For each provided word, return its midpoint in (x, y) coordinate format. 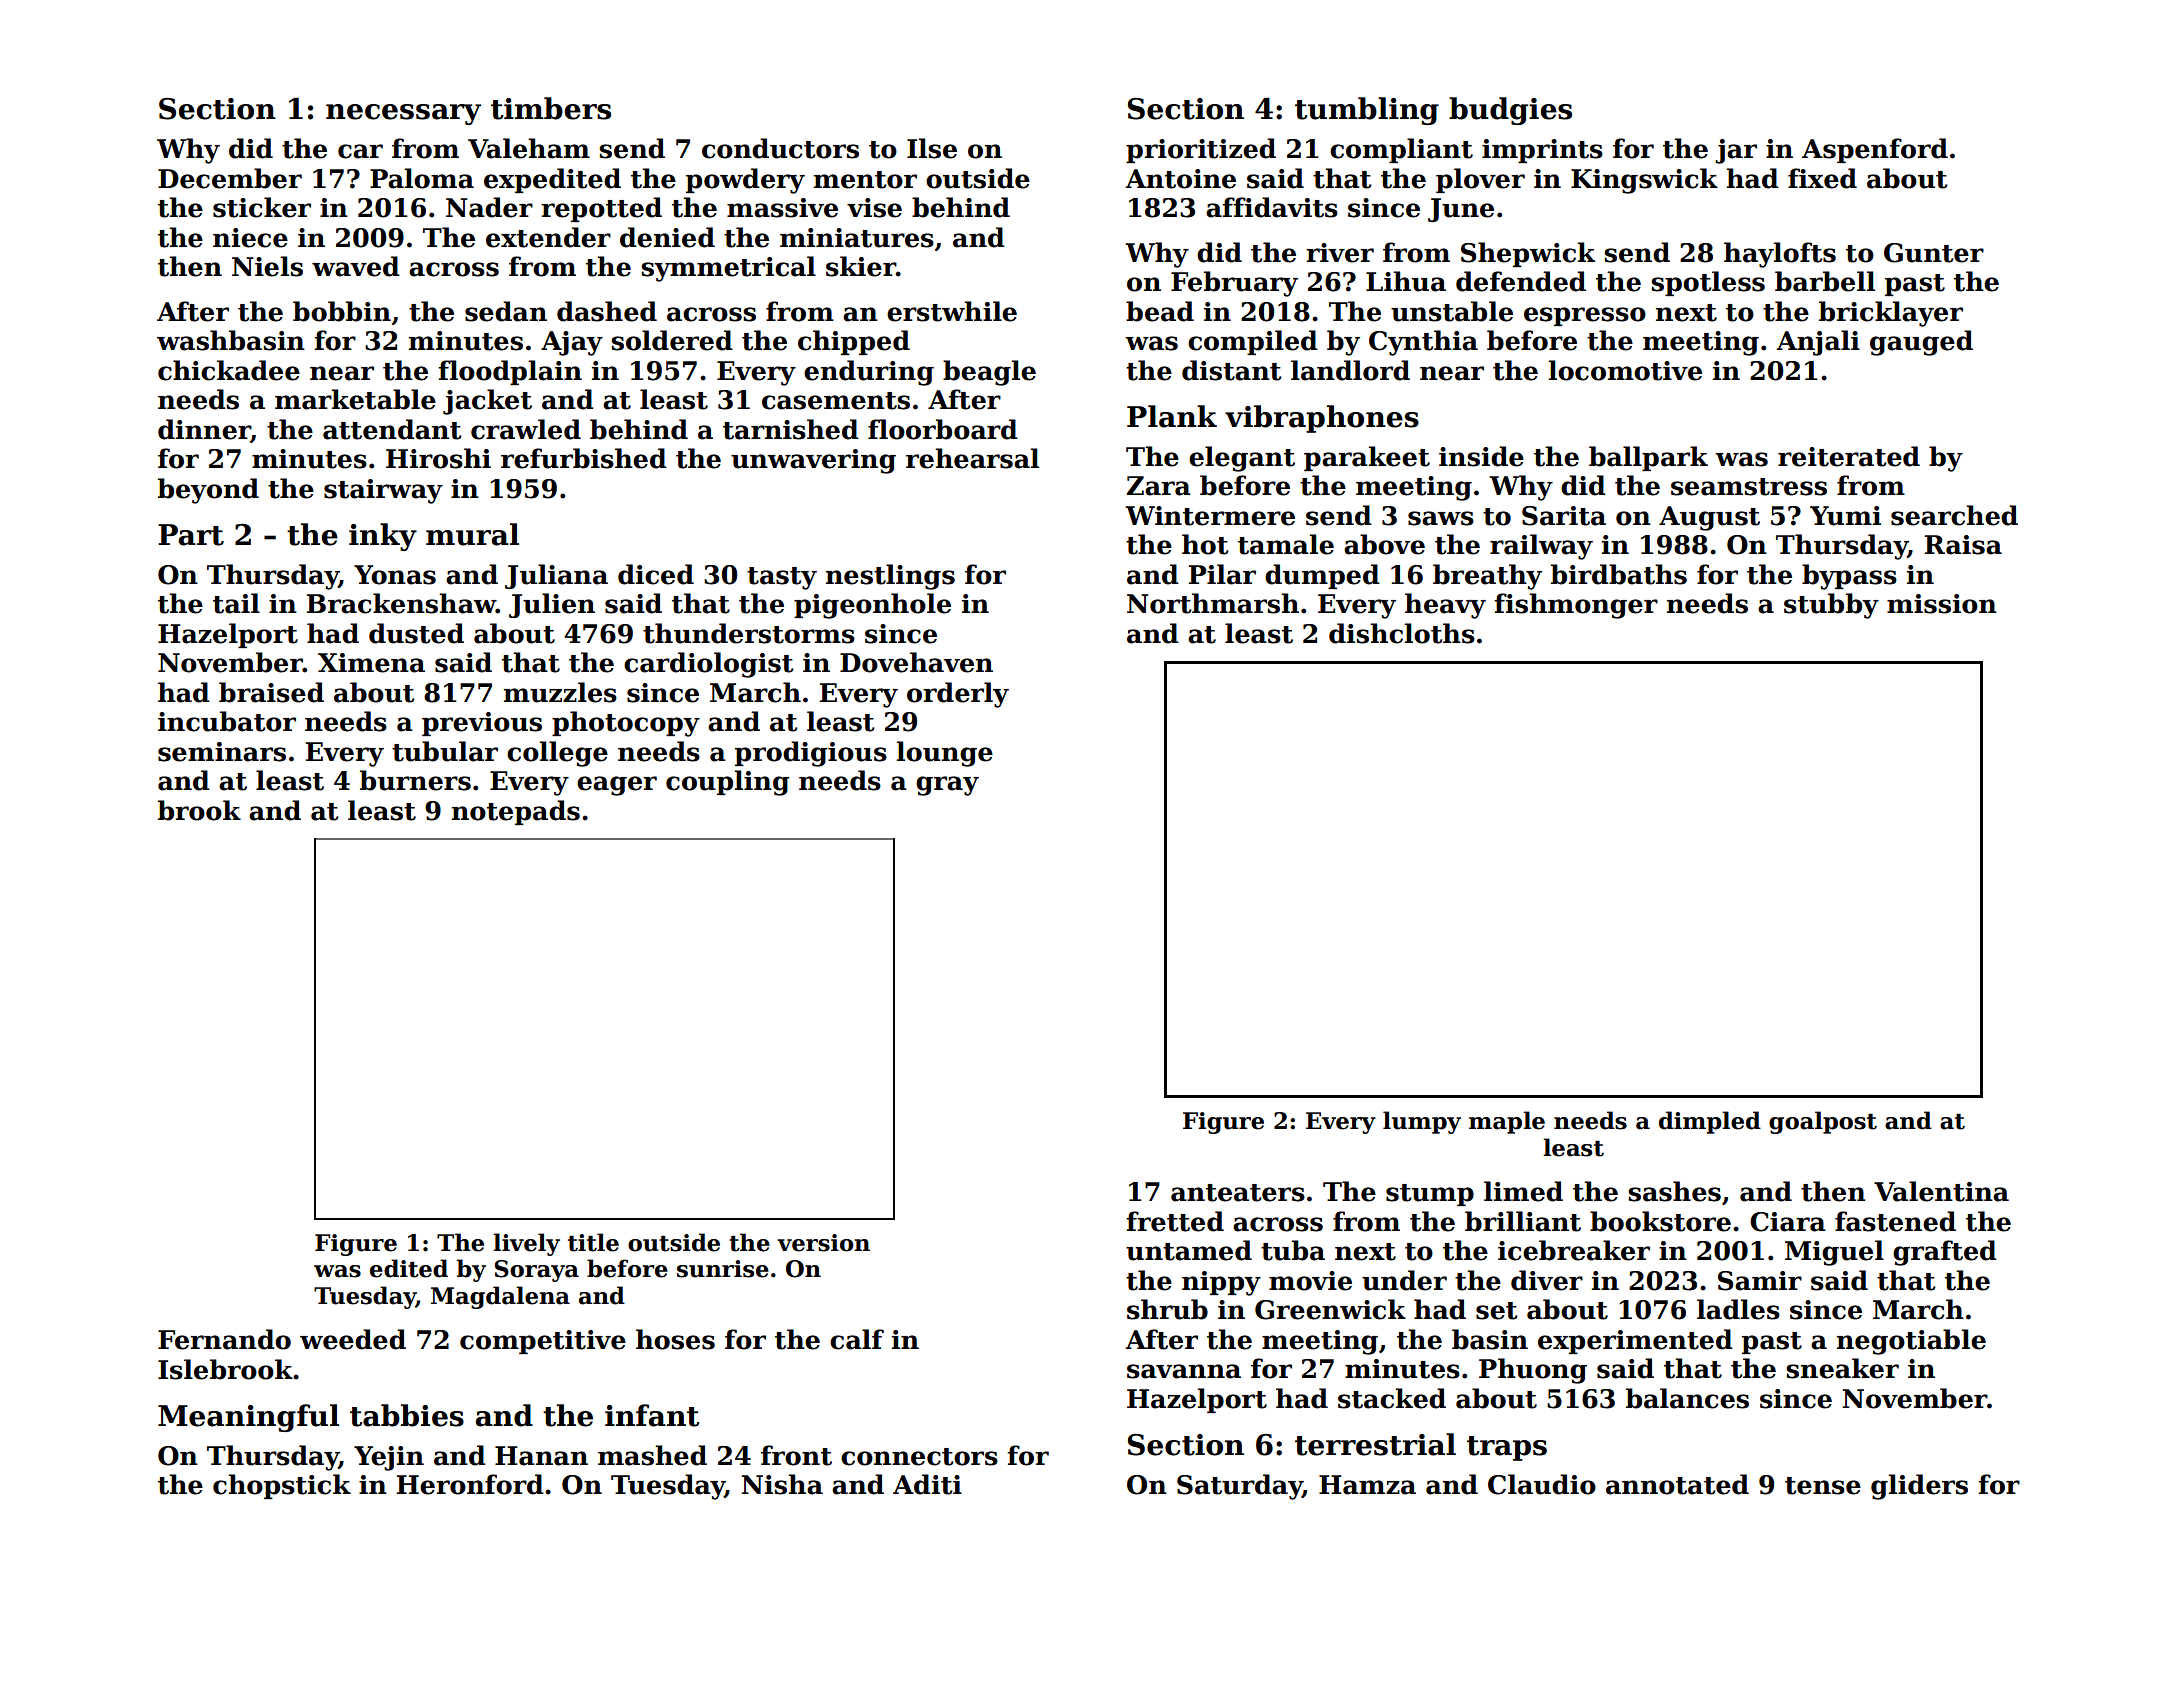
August (1709, 518)
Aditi (927, 1484)
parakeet (1367, 458)
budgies (1510, 111)
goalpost (1823, 1122)
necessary (403, 114)
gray (947, 786)
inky (383, 537)
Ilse (932, 148)
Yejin (389, 1458)
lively (526, 1244)
